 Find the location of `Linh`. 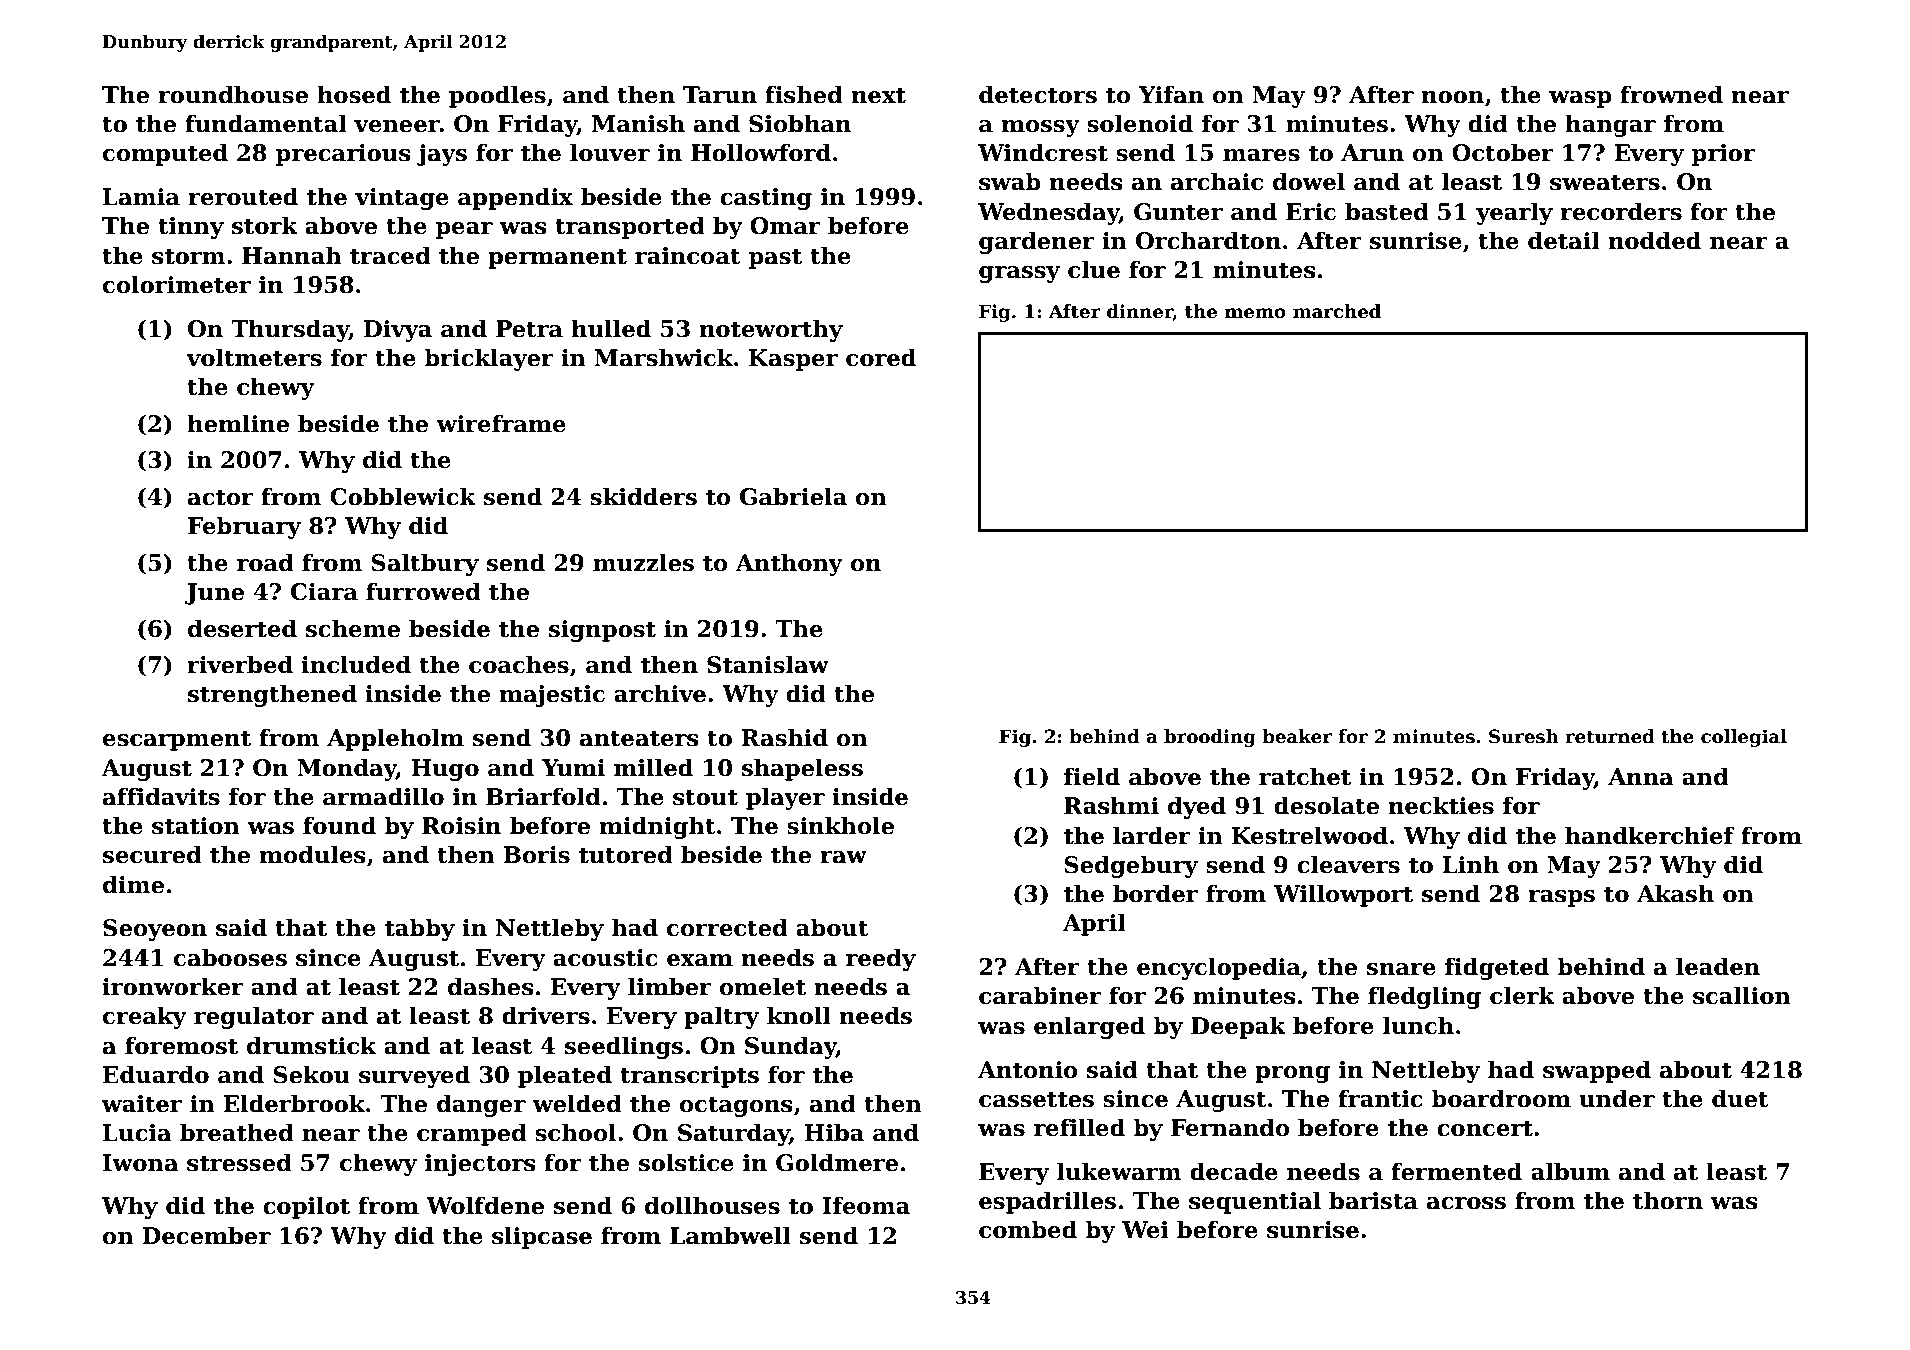

Linh is located at coordinates (1470, 864).
